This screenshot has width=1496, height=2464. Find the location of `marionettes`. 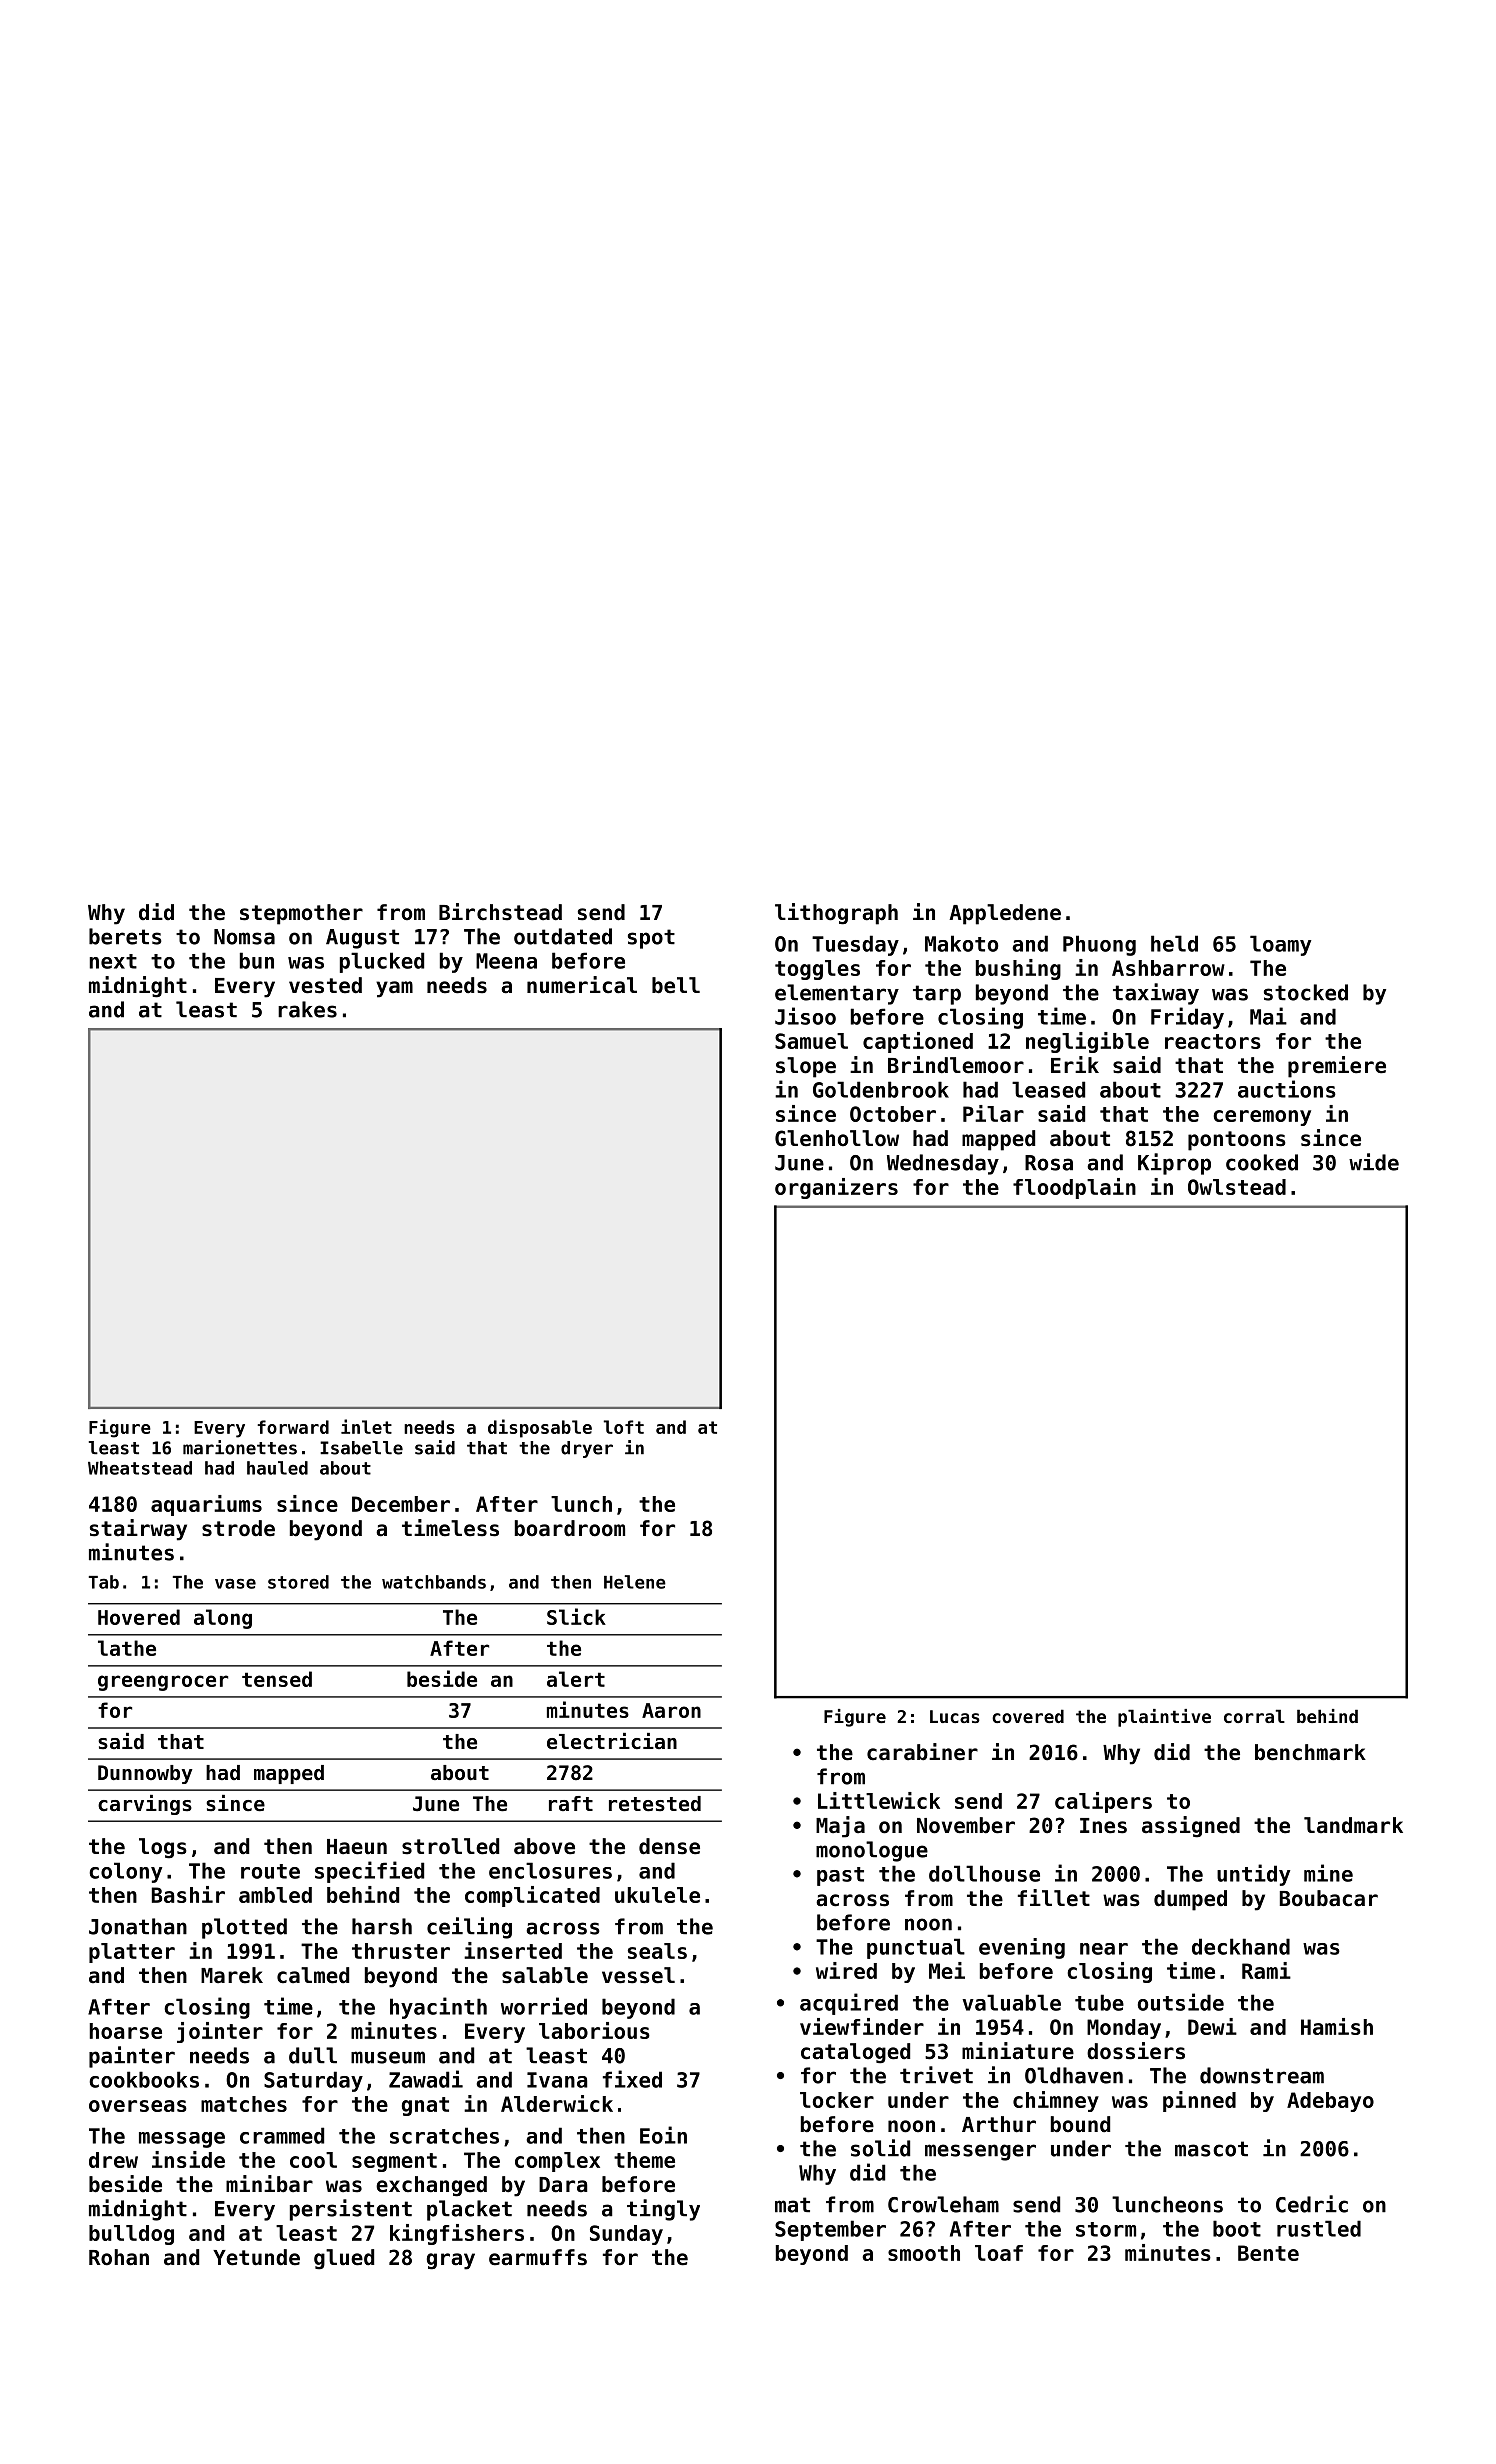

marionettes is located at coordinates (240, 1447).
